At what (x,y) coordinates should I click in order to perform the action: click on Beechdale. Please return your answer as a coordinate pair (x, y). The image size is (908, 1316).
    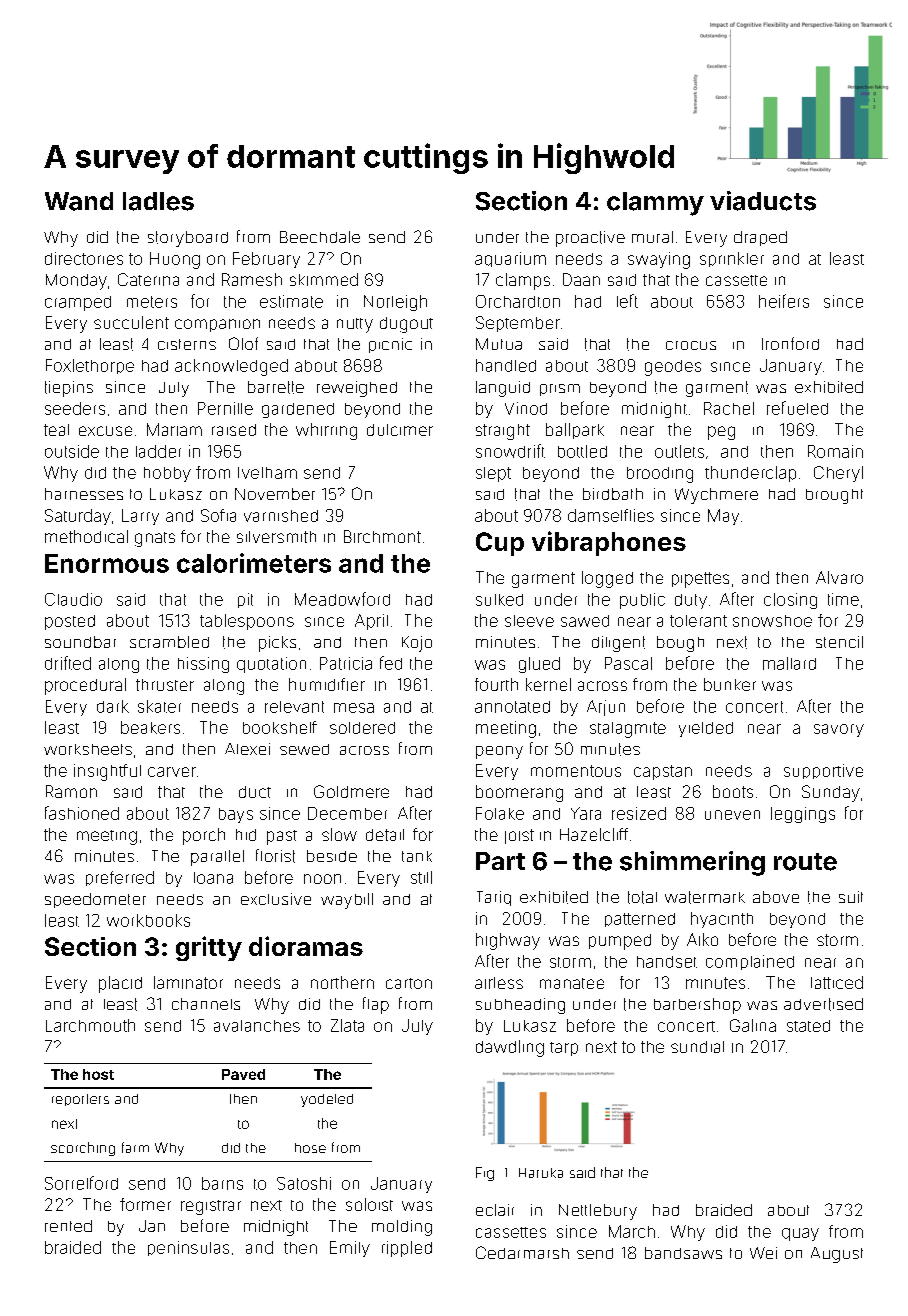
    Looking at the image, I should click on (320, 237).
